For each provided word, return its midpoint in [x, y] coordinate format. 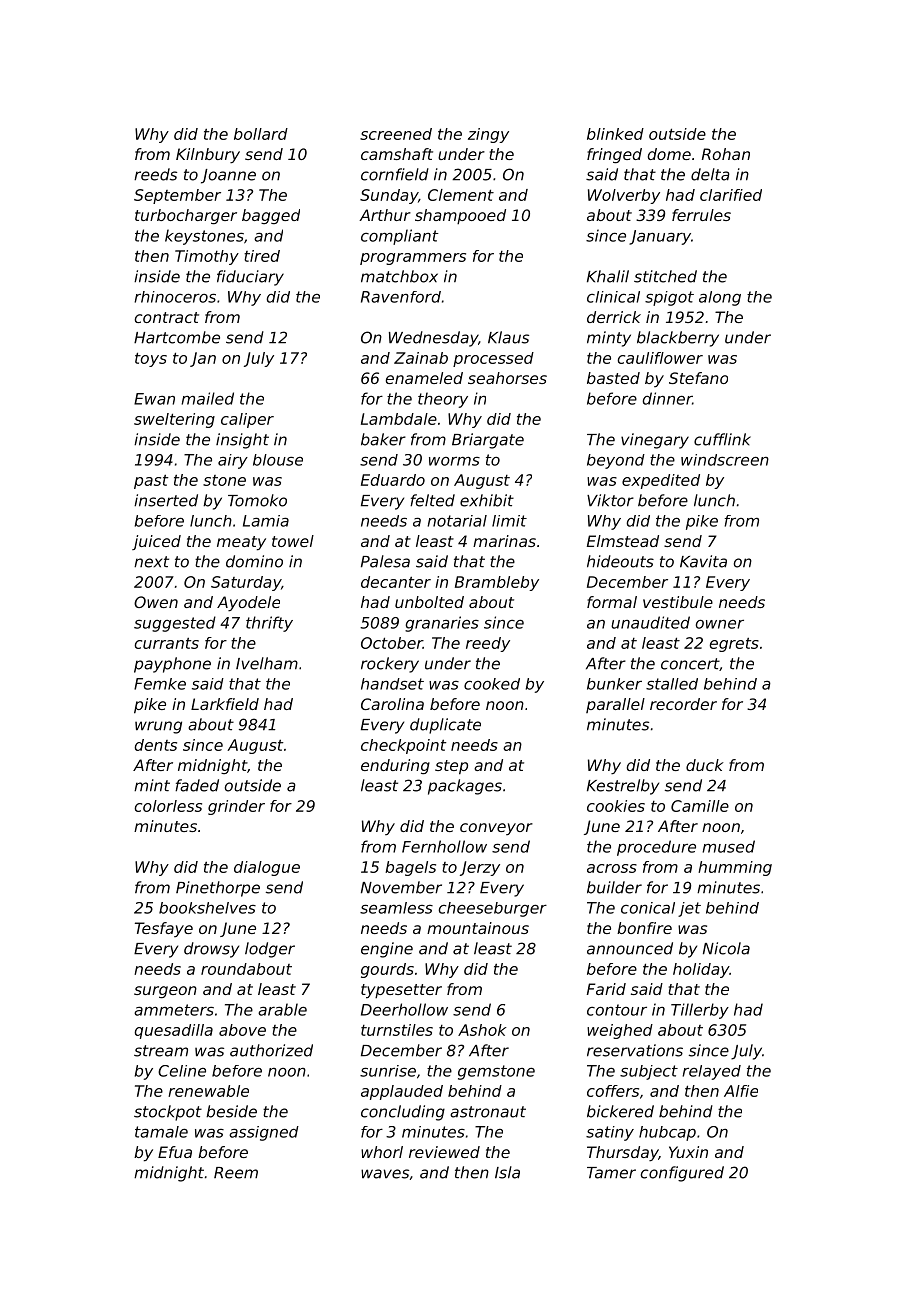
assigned [264, 1133]
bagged [271, 216]
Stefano [698, 378]
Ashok [482, 1030]
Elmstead [623, 541]
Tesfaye [164, 929]
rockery [390, 665]
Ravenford [401, 297]
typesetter [401, 991]
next [151, 562]
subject [649, 1072]
